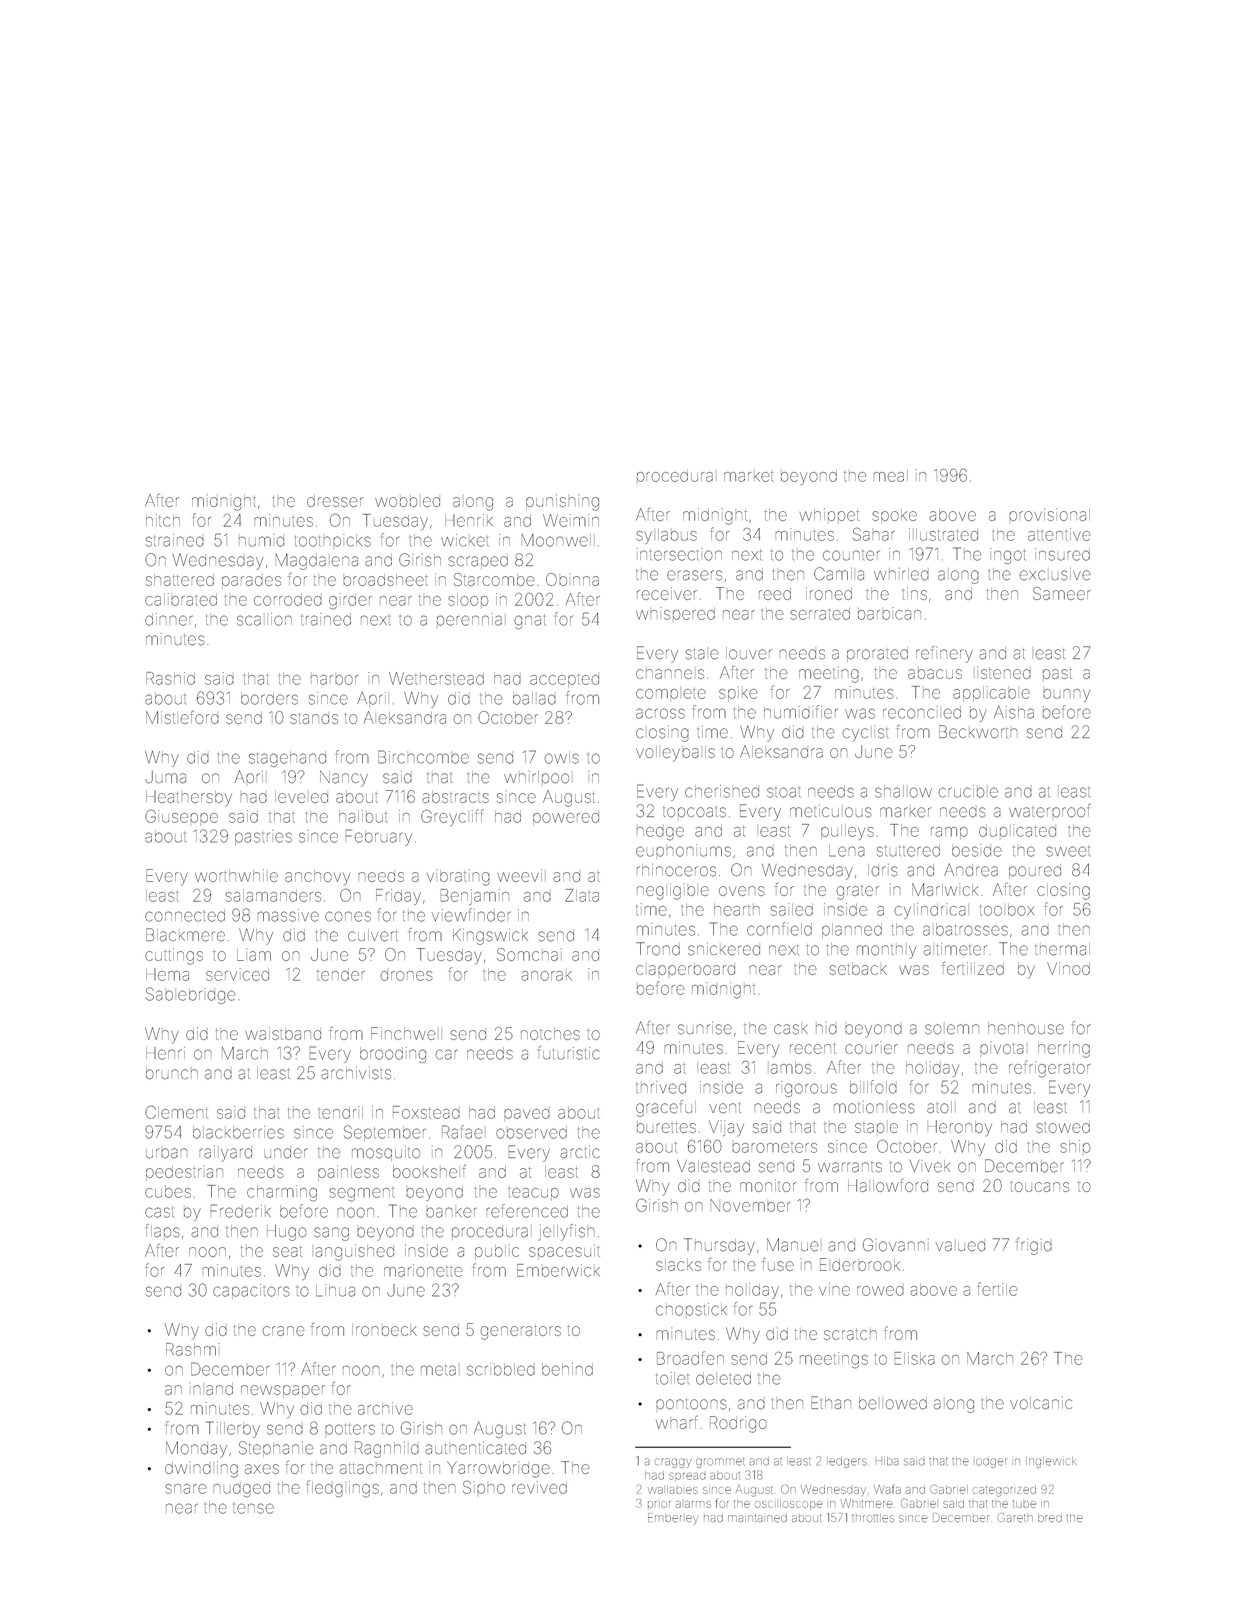 This screenshot has width=1236, height=1599. I want to click on dinner, so click(169, 619).
